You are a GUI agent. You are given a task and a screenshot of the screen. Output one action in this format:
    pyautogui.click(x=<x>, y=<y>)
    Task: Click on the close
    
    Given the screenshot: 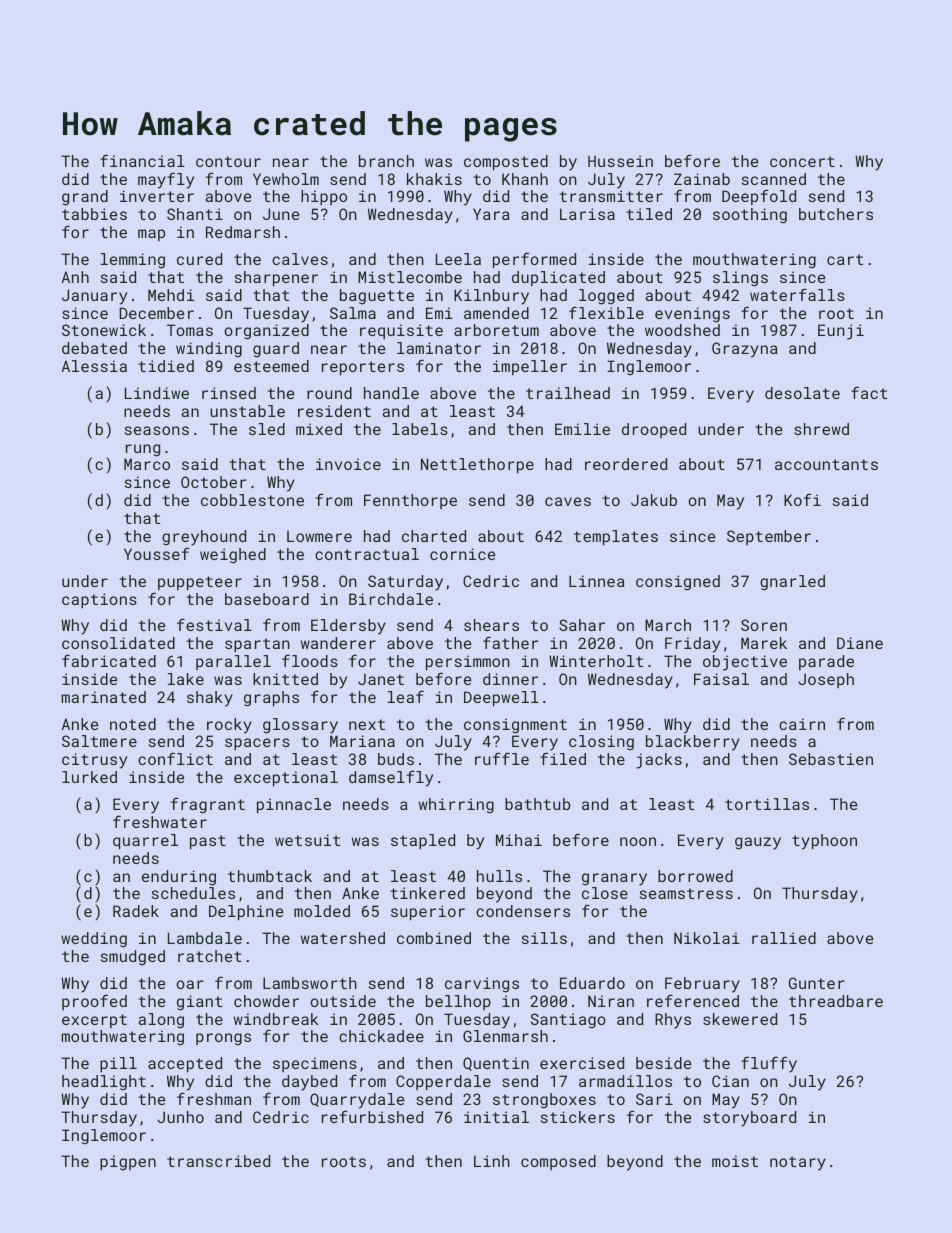 What is the action you would take?
    pyautogui.click(x=605, y=893)
